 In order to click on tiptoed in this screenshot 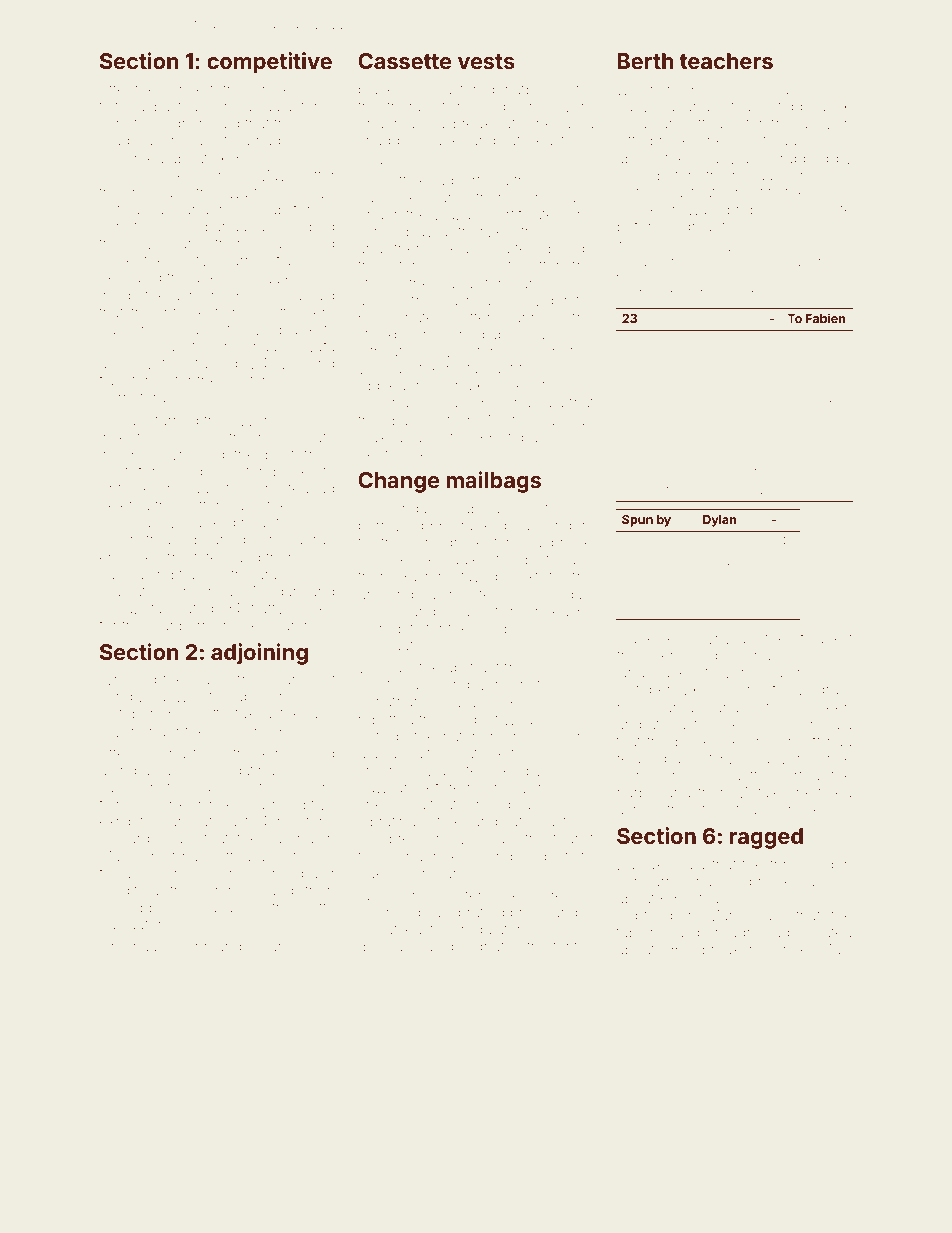, I will do `click(122, 108)`.
